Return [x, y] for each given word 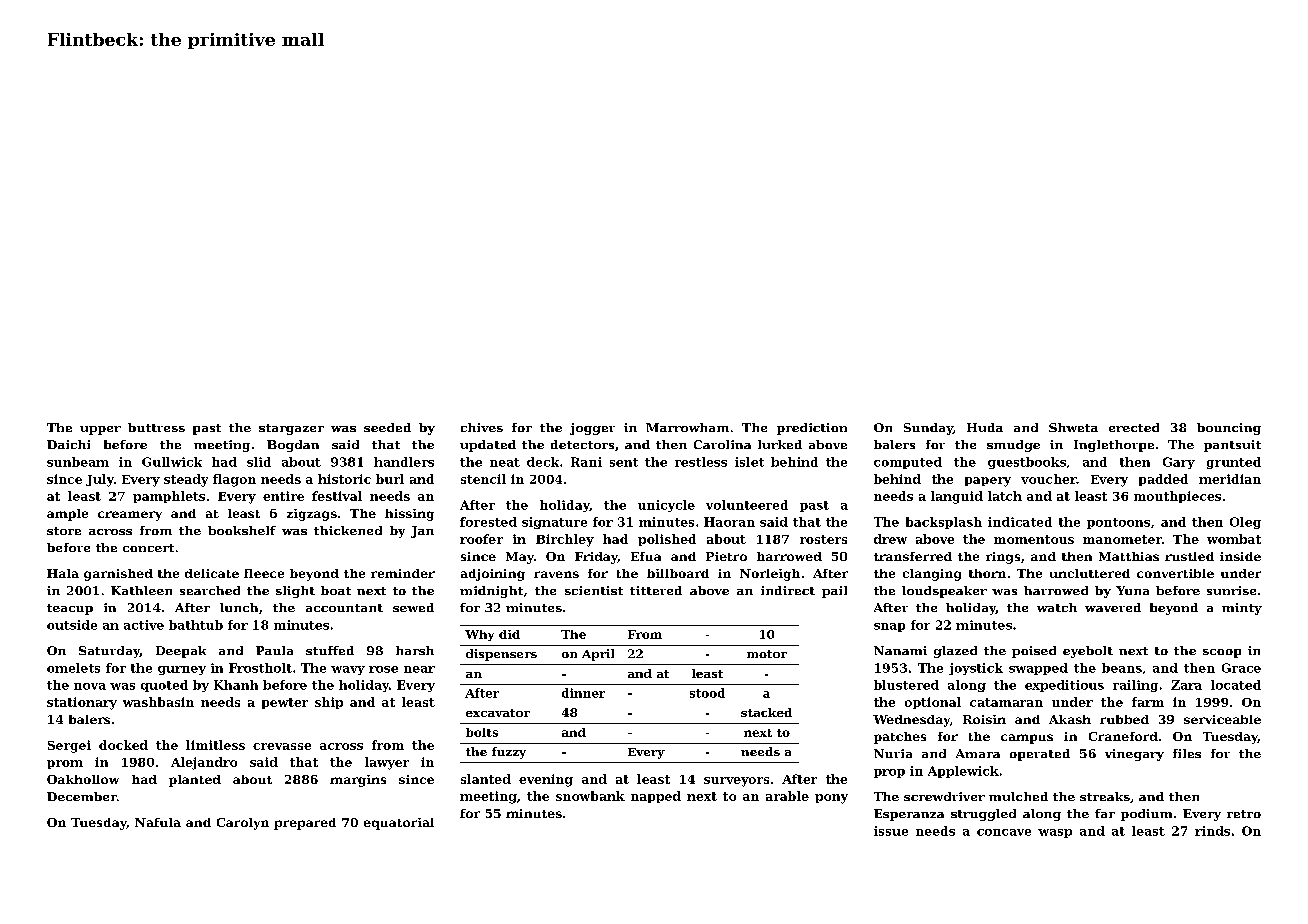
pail [834, 592]
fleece [264, 573]
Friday [596, 558]
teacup [70, 609]
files [1187, 753]
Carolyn [243, 824]
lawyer [387, 763]
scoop [1222, 653]
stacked [766, 712]
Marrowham [687, 427]
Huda [985, 427]
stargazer [291, 429]
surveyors [736, 782]
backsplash [944, 523]
